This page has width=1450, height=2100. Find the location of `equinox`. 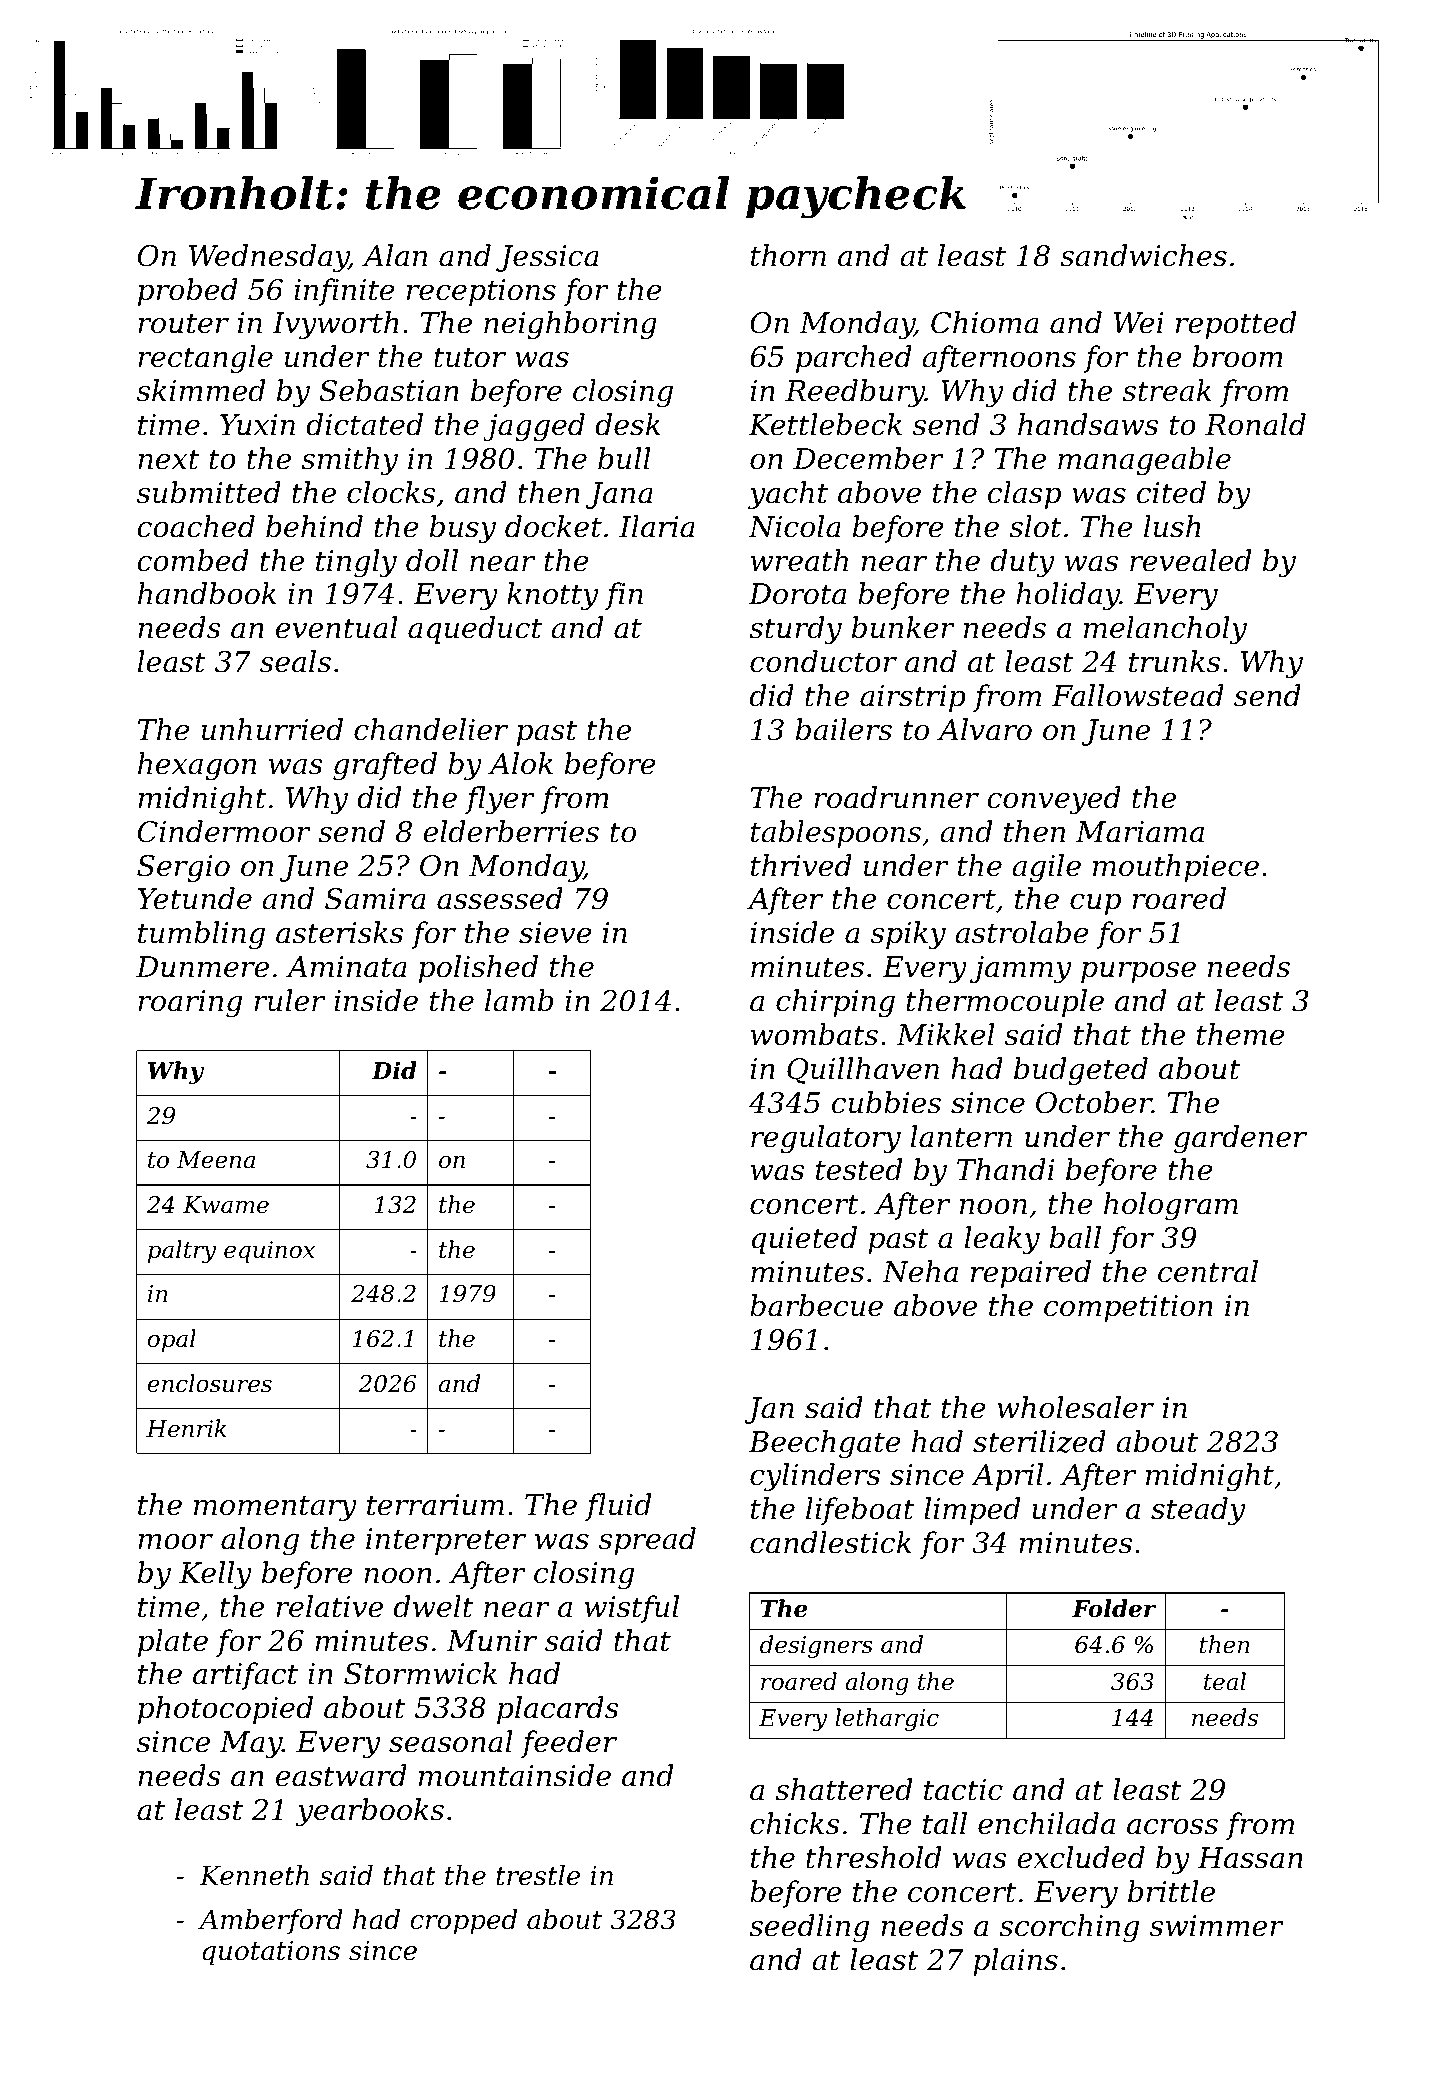

equinox is located at coordinates (269, 1252).
